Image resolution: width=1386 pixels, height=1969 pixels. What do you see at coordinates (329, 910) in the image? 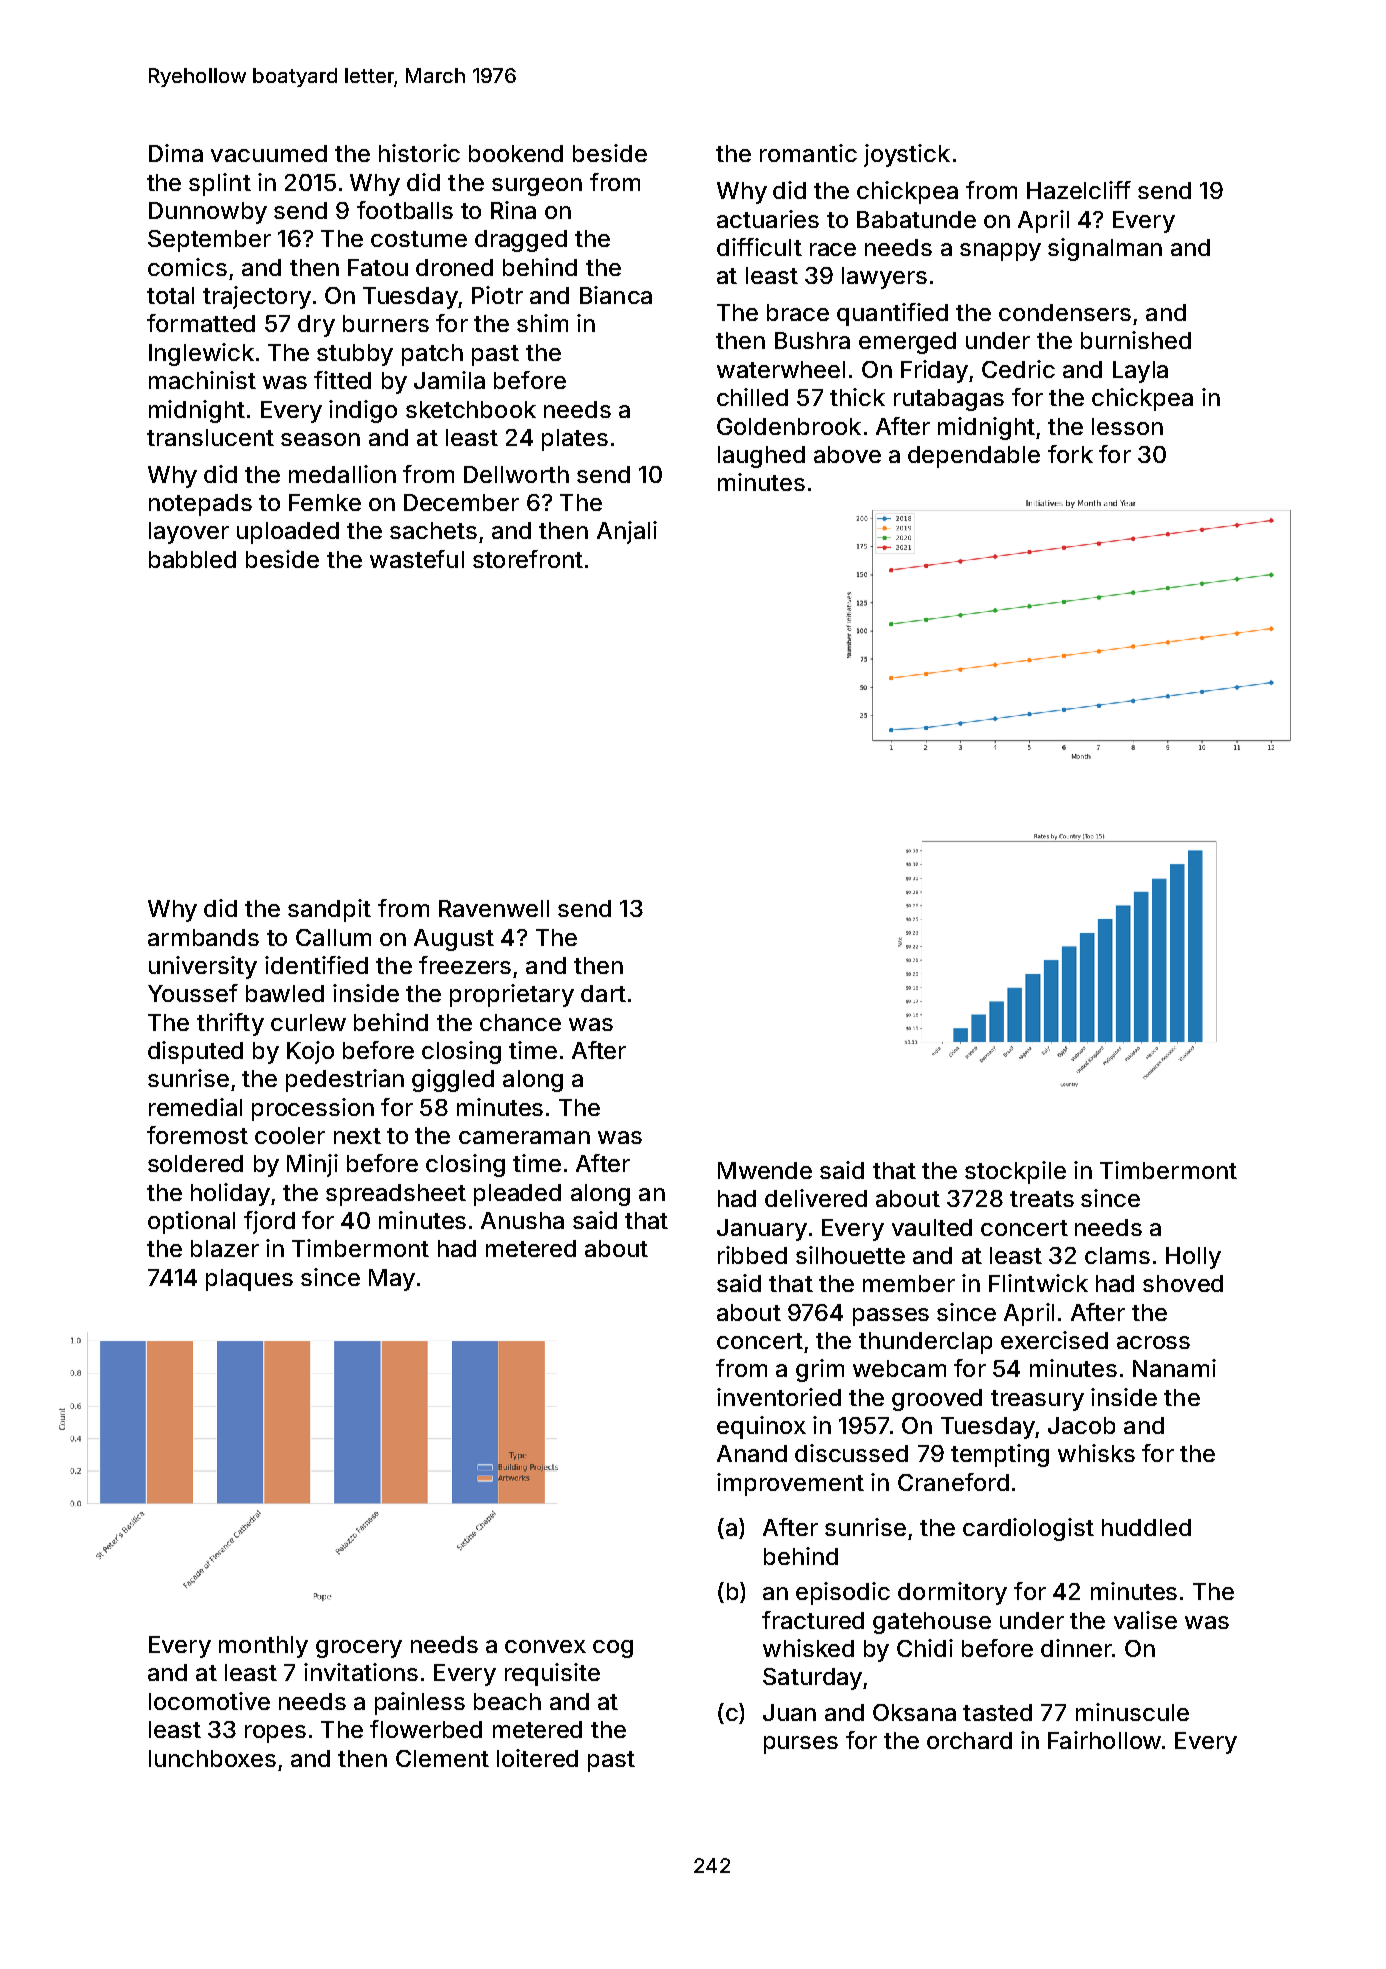
I see `sandpit` at bounding box center [329, 910].
